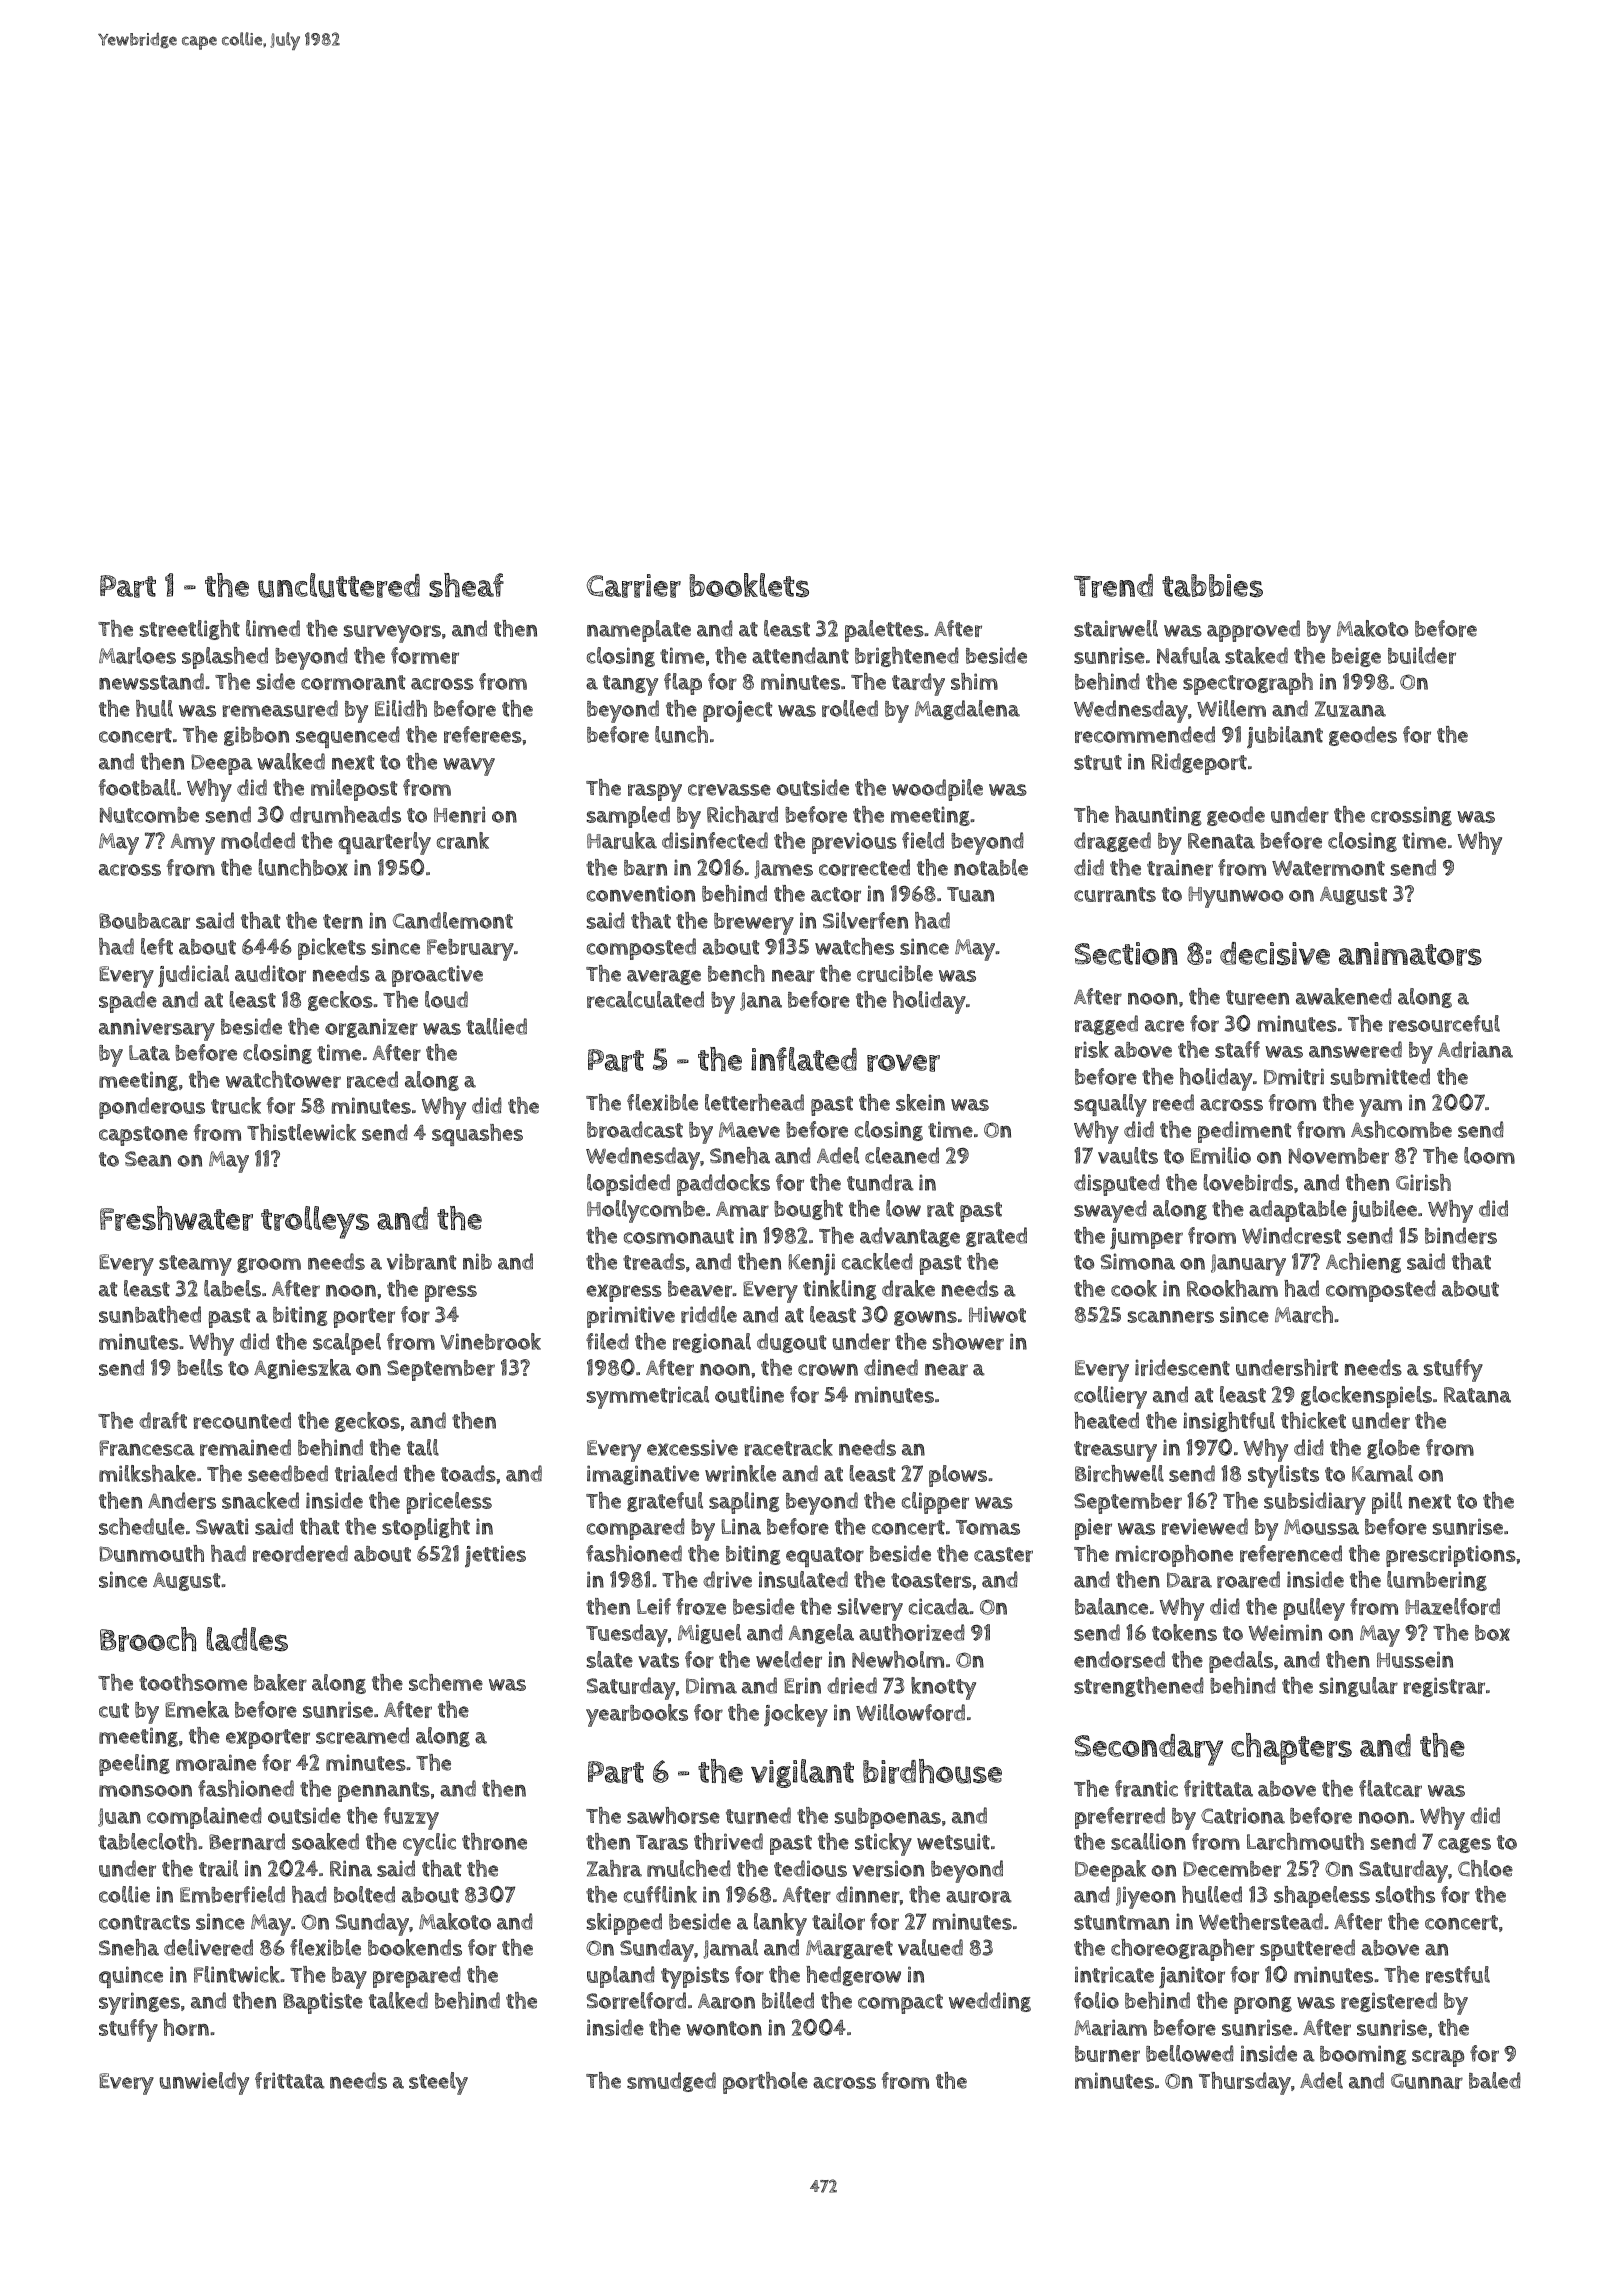 The width and height of the screenshot is (1620, 2292). I want to click on pedals, so click(1241, 1662).
